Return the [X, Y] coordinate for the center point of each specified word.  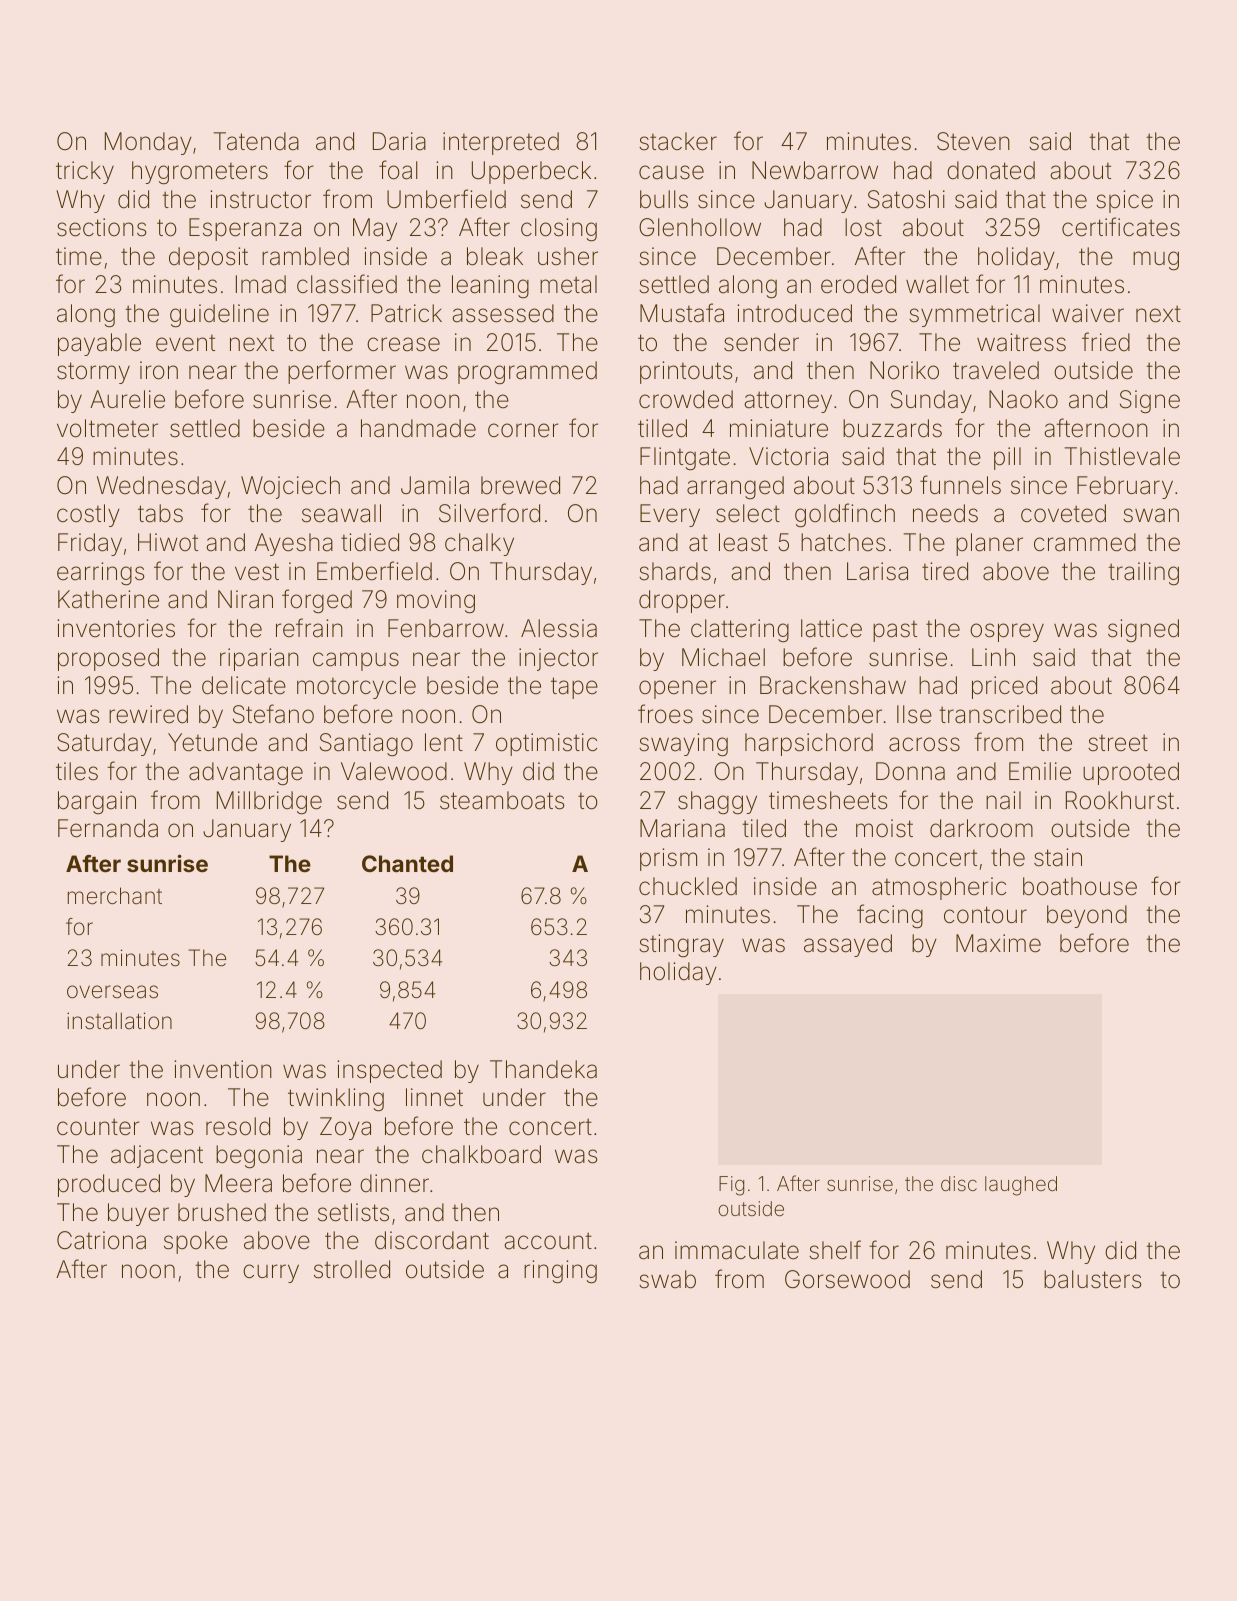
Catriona [101, 1240]
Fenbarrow [446, 628]
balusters [1093, 1279]
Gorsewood [847, 1279]
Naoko [1023, 399]
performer [342, 372]
